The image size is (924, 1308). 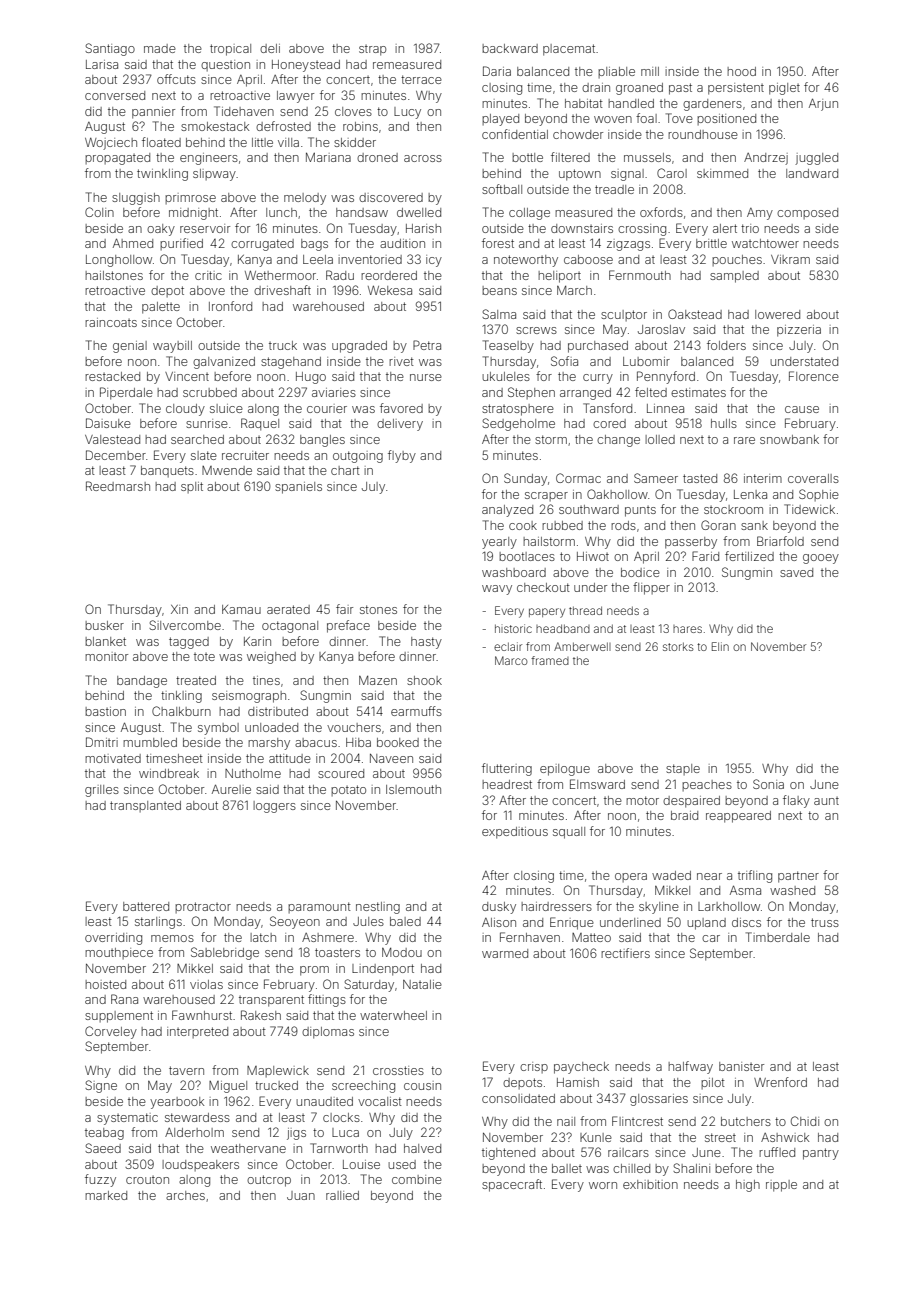 What do you see at coordinates (416, 711) in the document?
I see `earmuffs` at bounding box center [416, 711].
